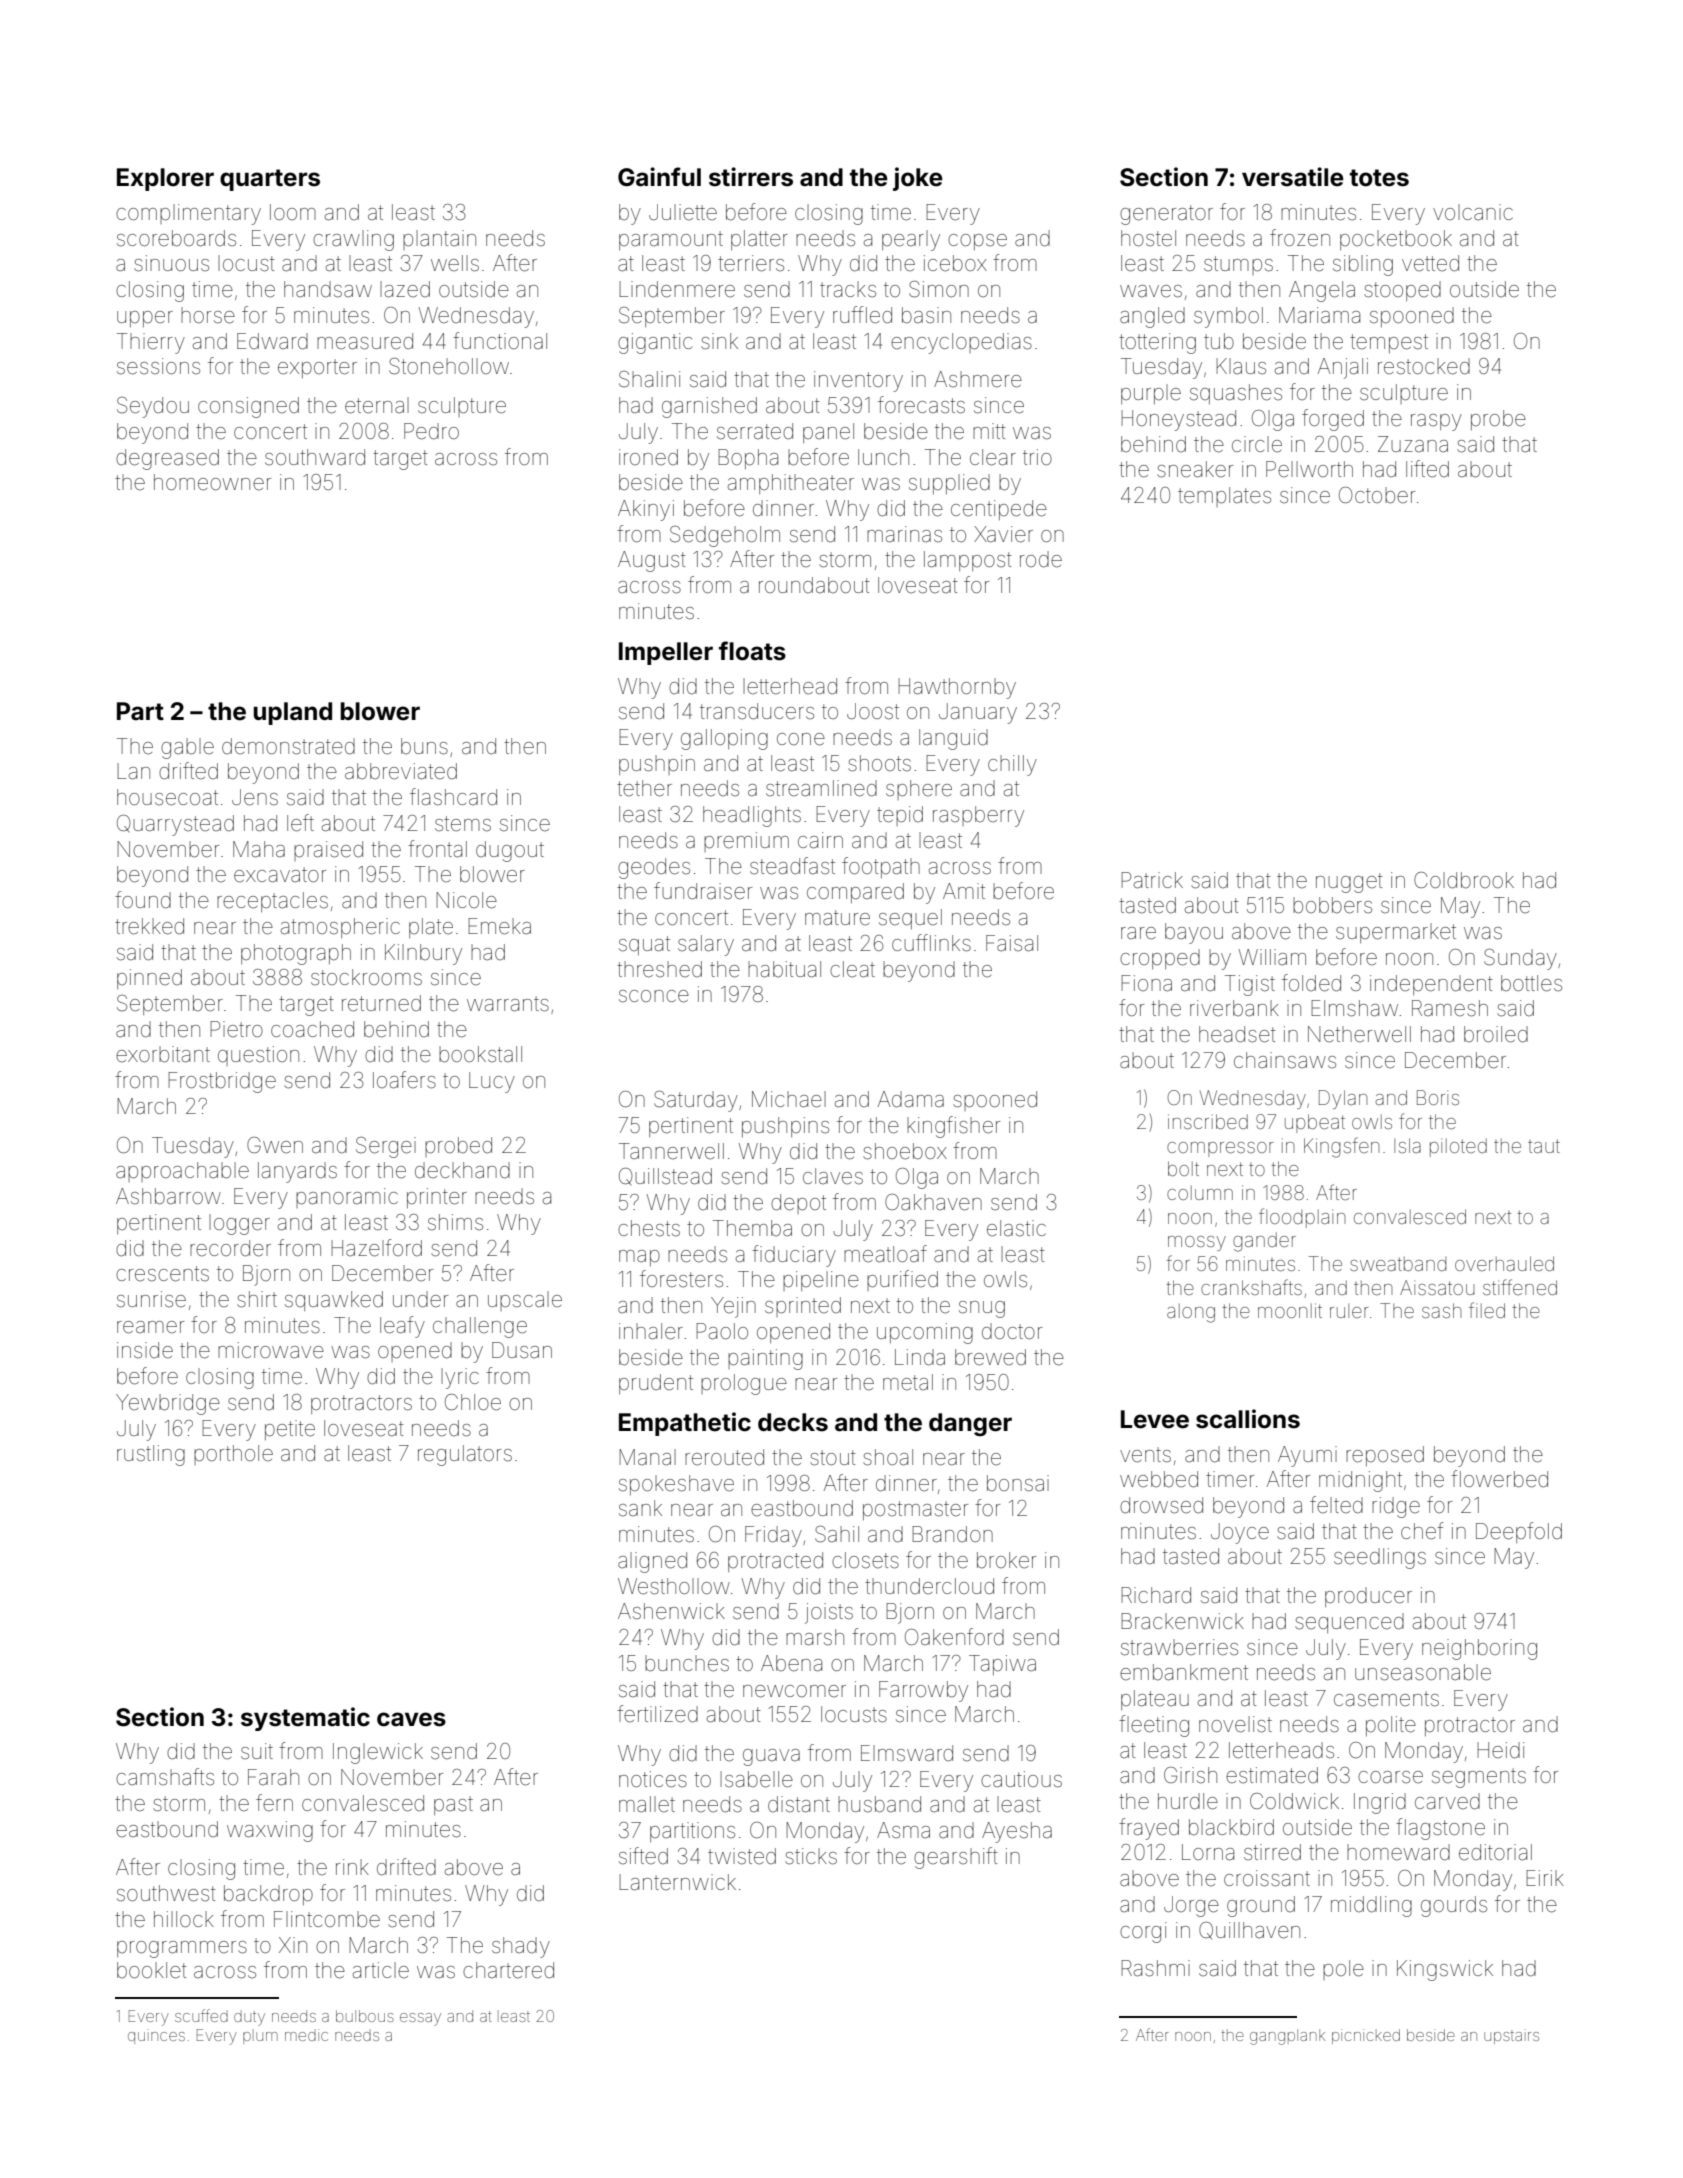 This screenshot has width=1683, height=2178. What do you see at coordinates (852, 969) in the screenshot?
I see `cleat` at bounding box center [852, 969].
